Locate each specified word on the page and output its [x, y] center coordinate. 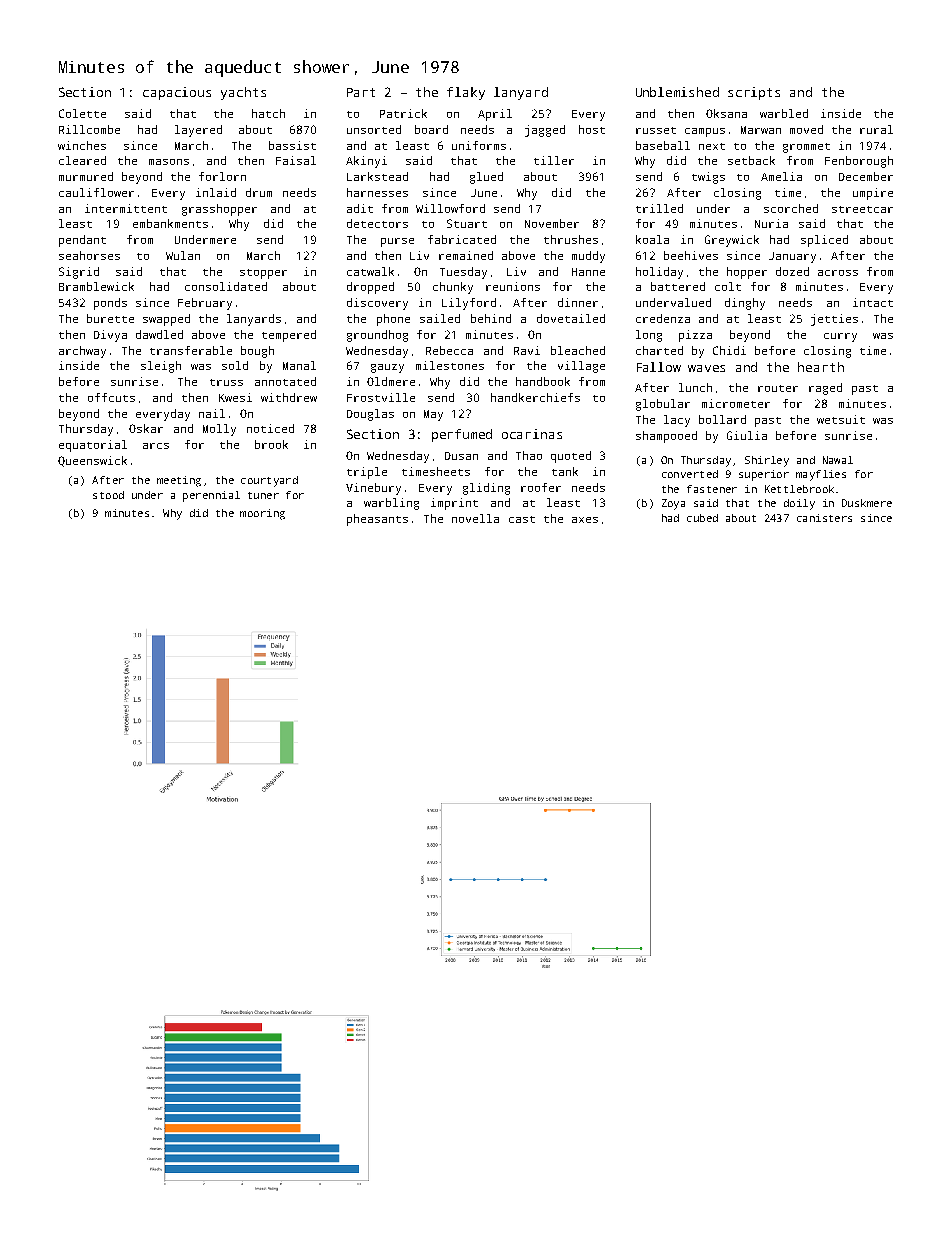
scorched [791, 208]
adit [360, 208]
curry [840, 337]
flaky [466, 93]
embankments [170, 223]
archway [82, 352]
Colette [82, 113]
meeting [179, 481]
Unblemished [677, 92]
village [581, 367]
